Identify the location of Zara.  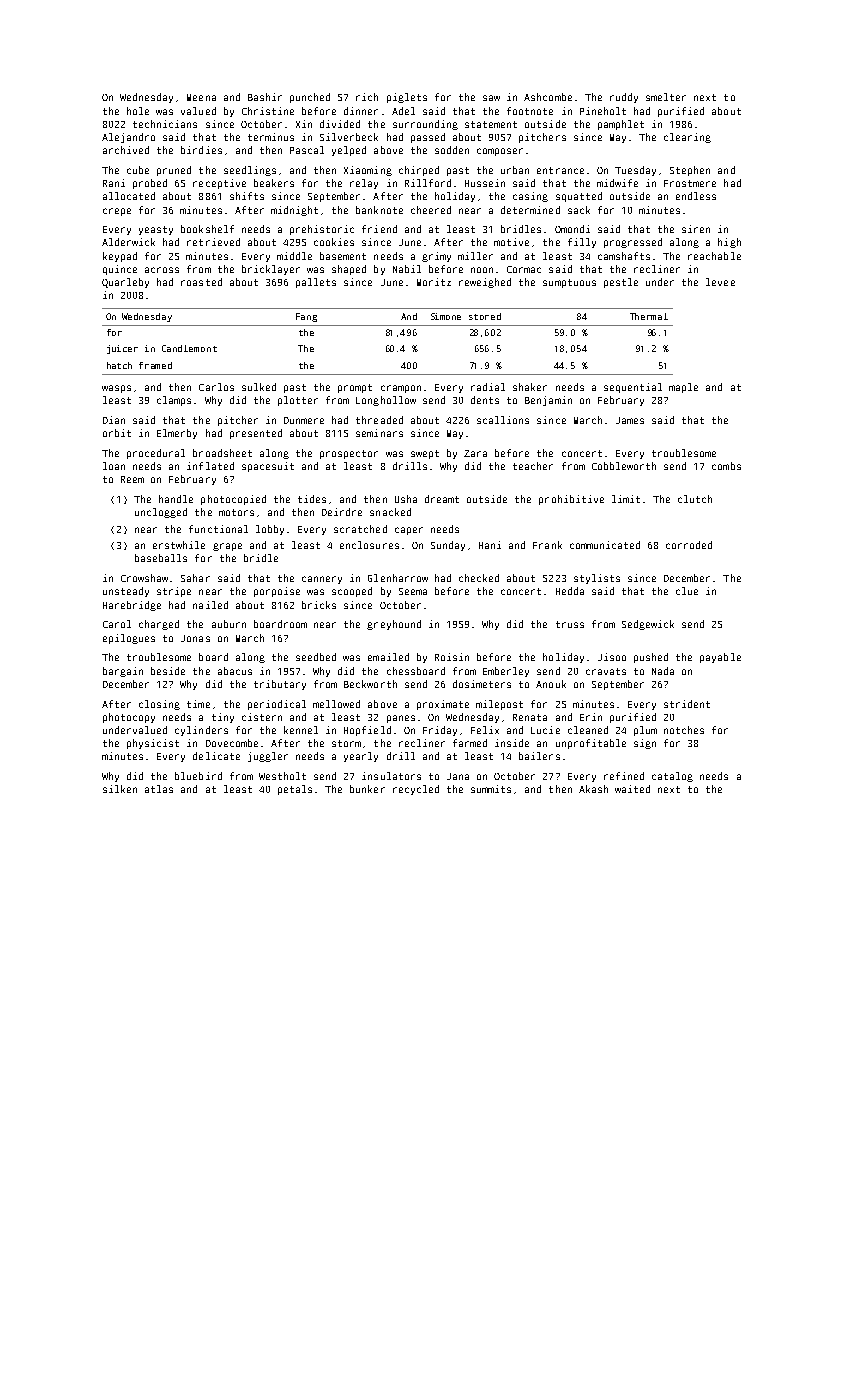
(475, 453).
